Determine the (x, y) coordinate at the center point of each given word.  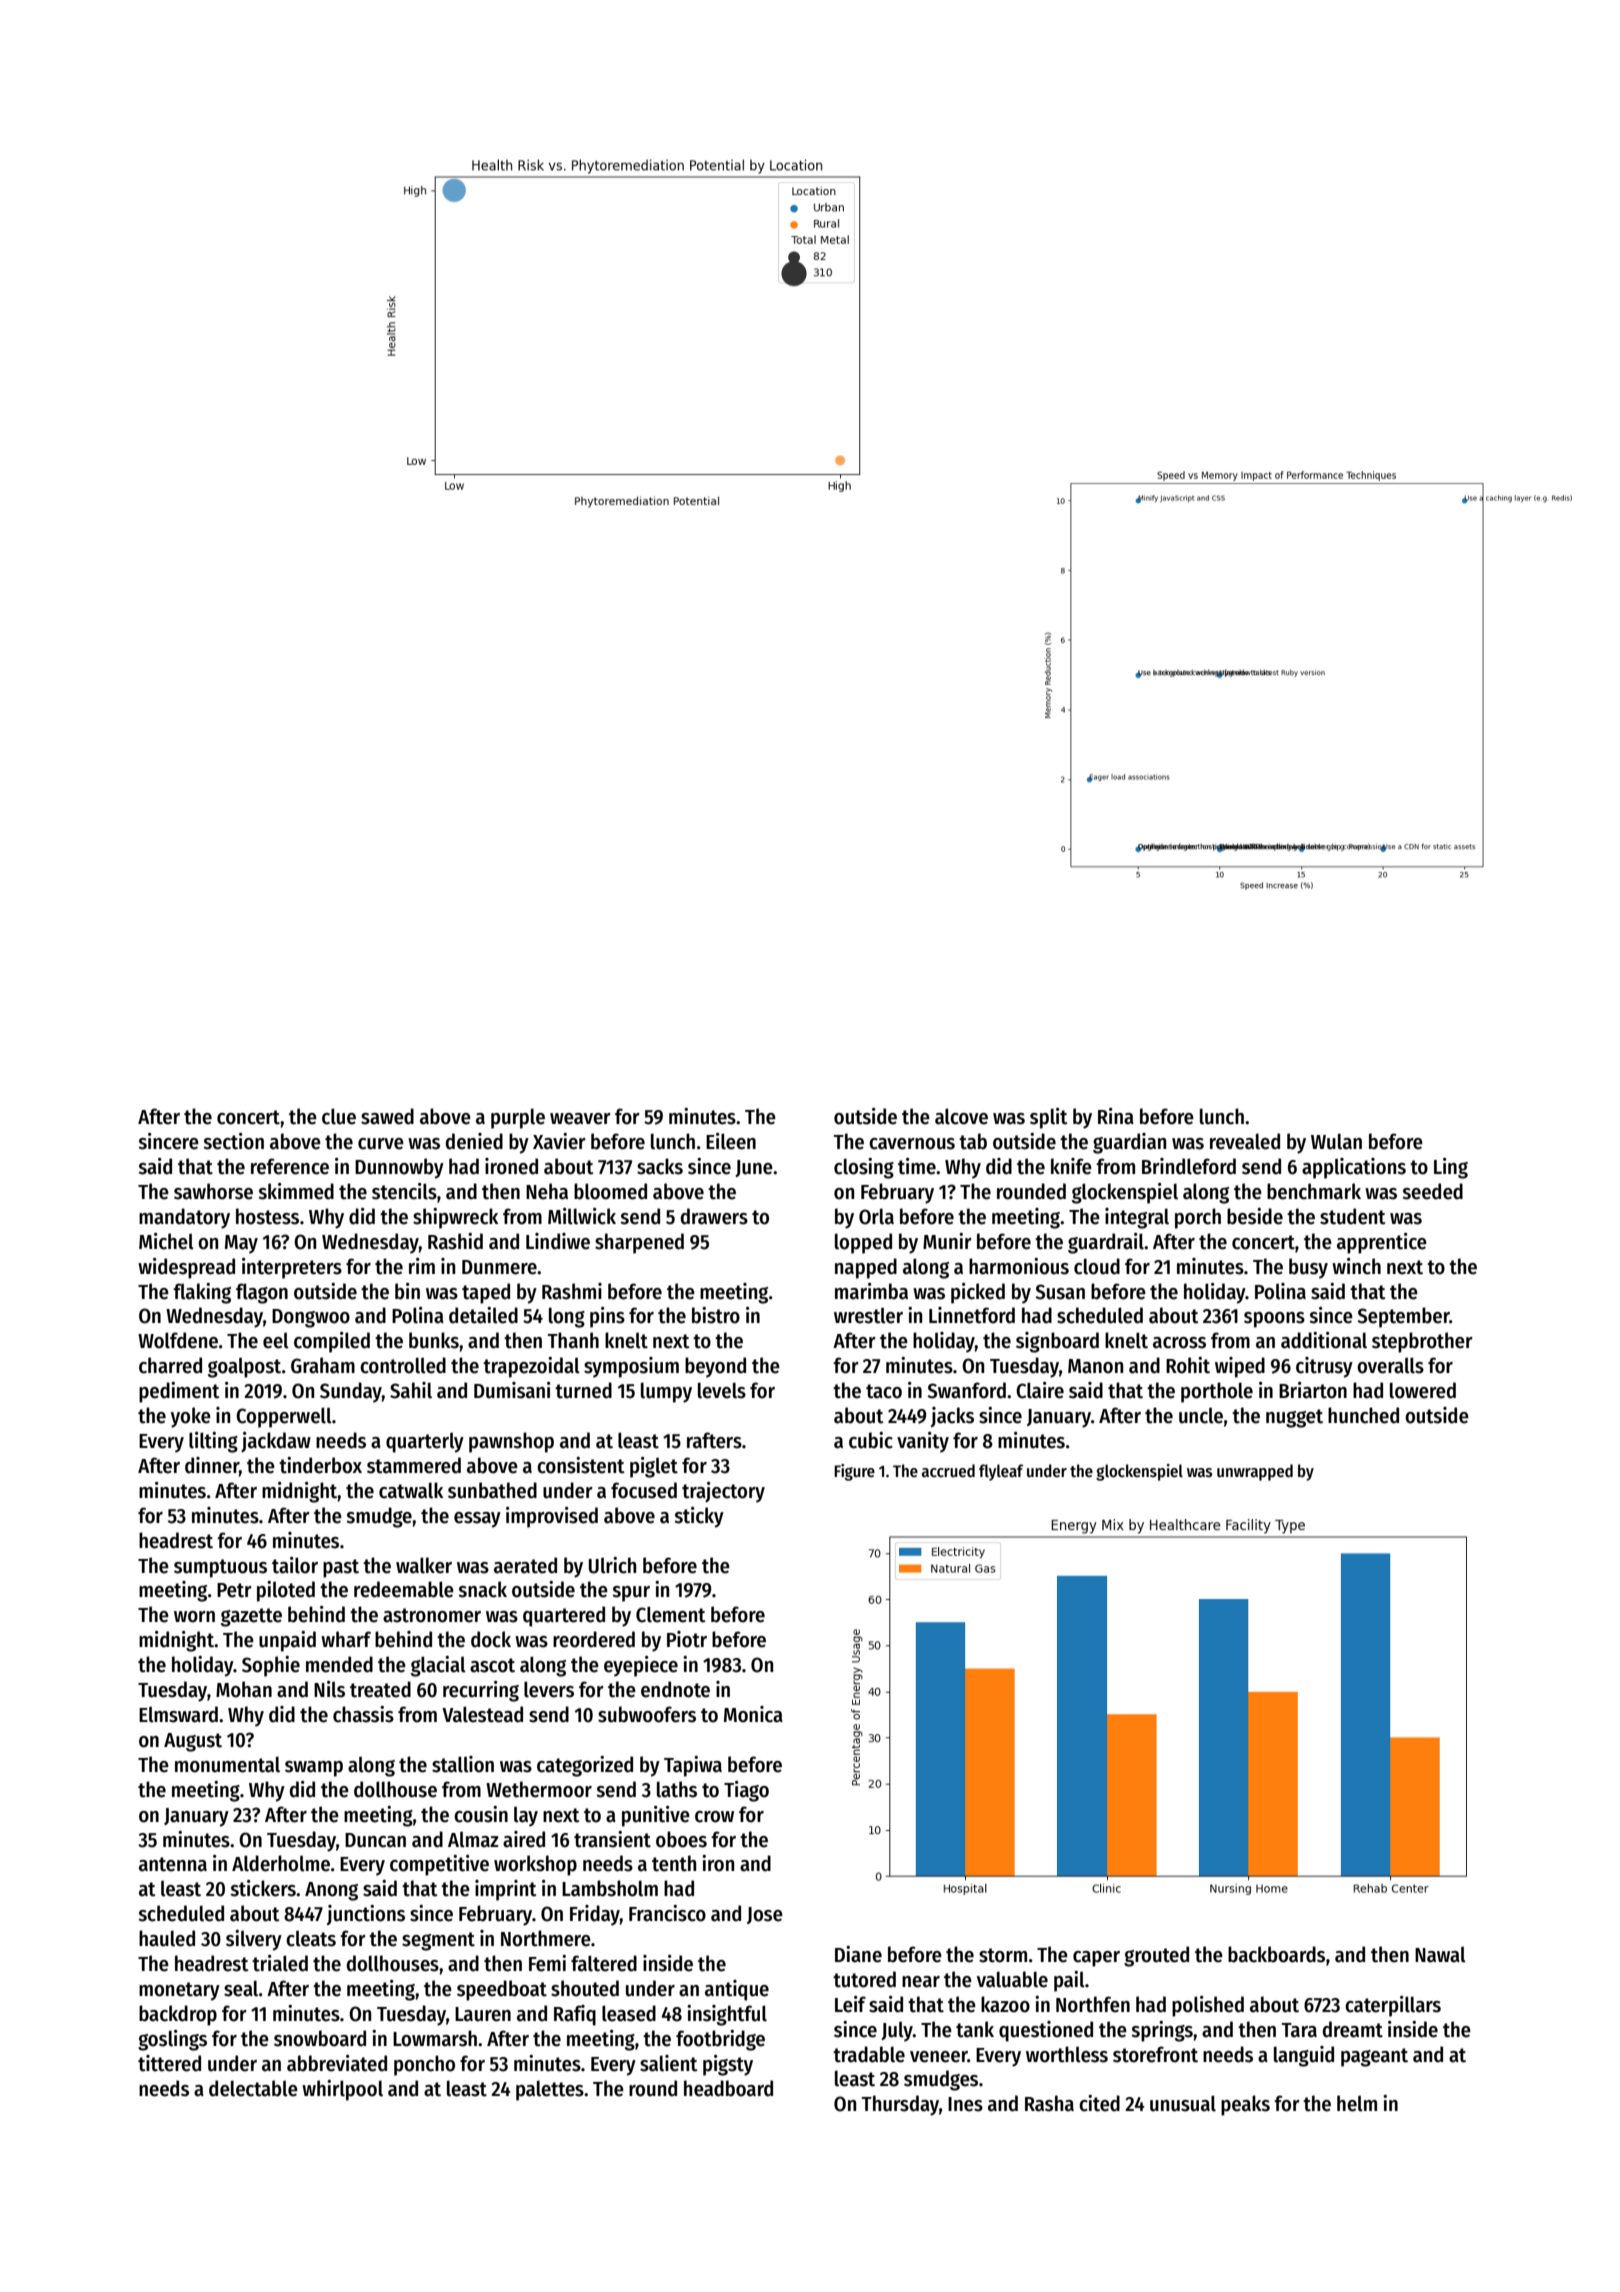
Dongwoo (311, 1318)
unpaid (287, 1641)
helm (1357, 2103)
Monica (753, 1714)
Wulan (1336, 1141)
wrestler (868, 1316)
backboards (1276, 1954)
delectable (253, 2088)
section (233, 1141)
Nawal (1440, 1955)
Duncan (375, 1840)
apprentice (1382, 1243)
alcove (961, 1116)
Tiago (746, 1791)
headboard (728, 2088)
